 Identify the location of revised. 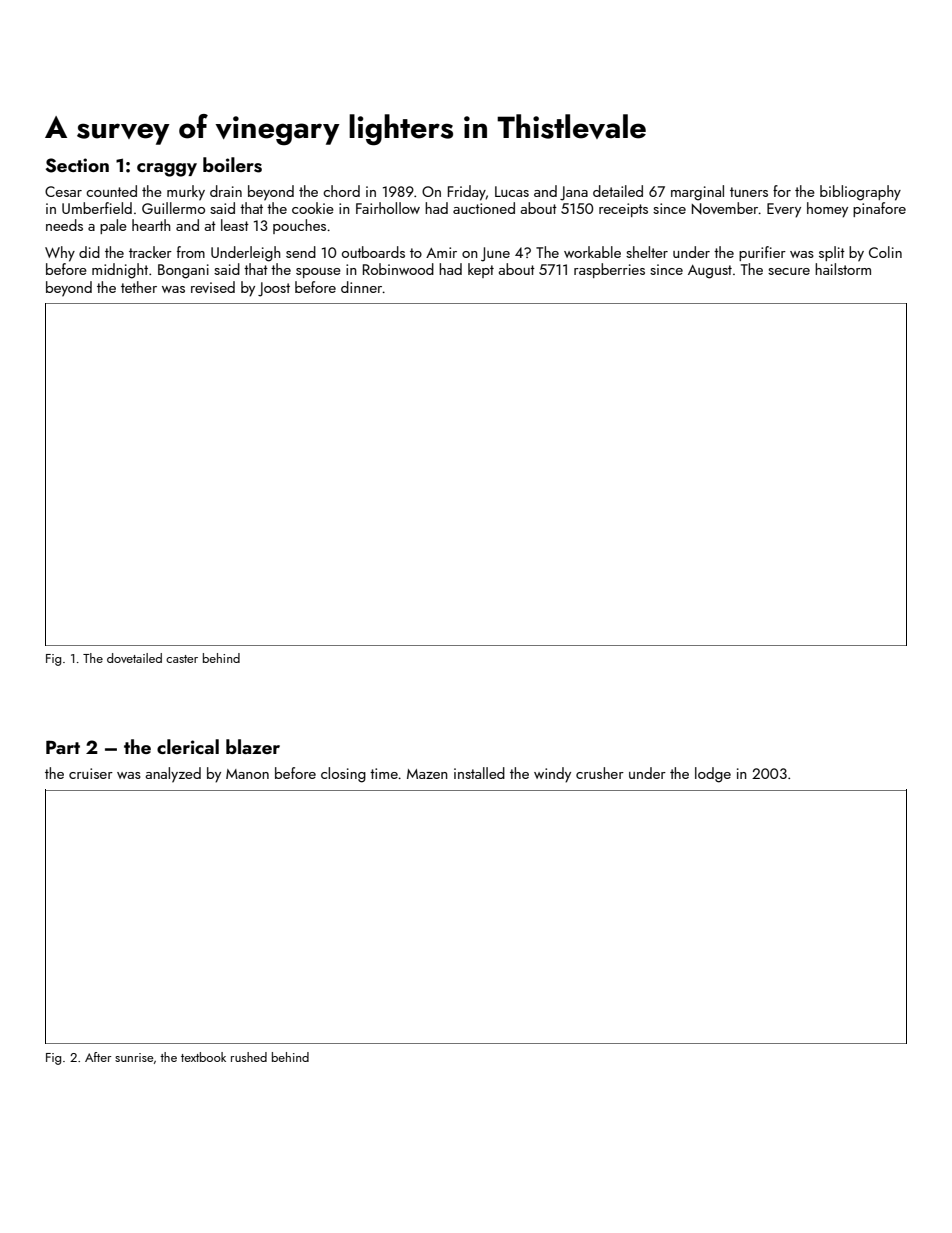
(213, 287).
